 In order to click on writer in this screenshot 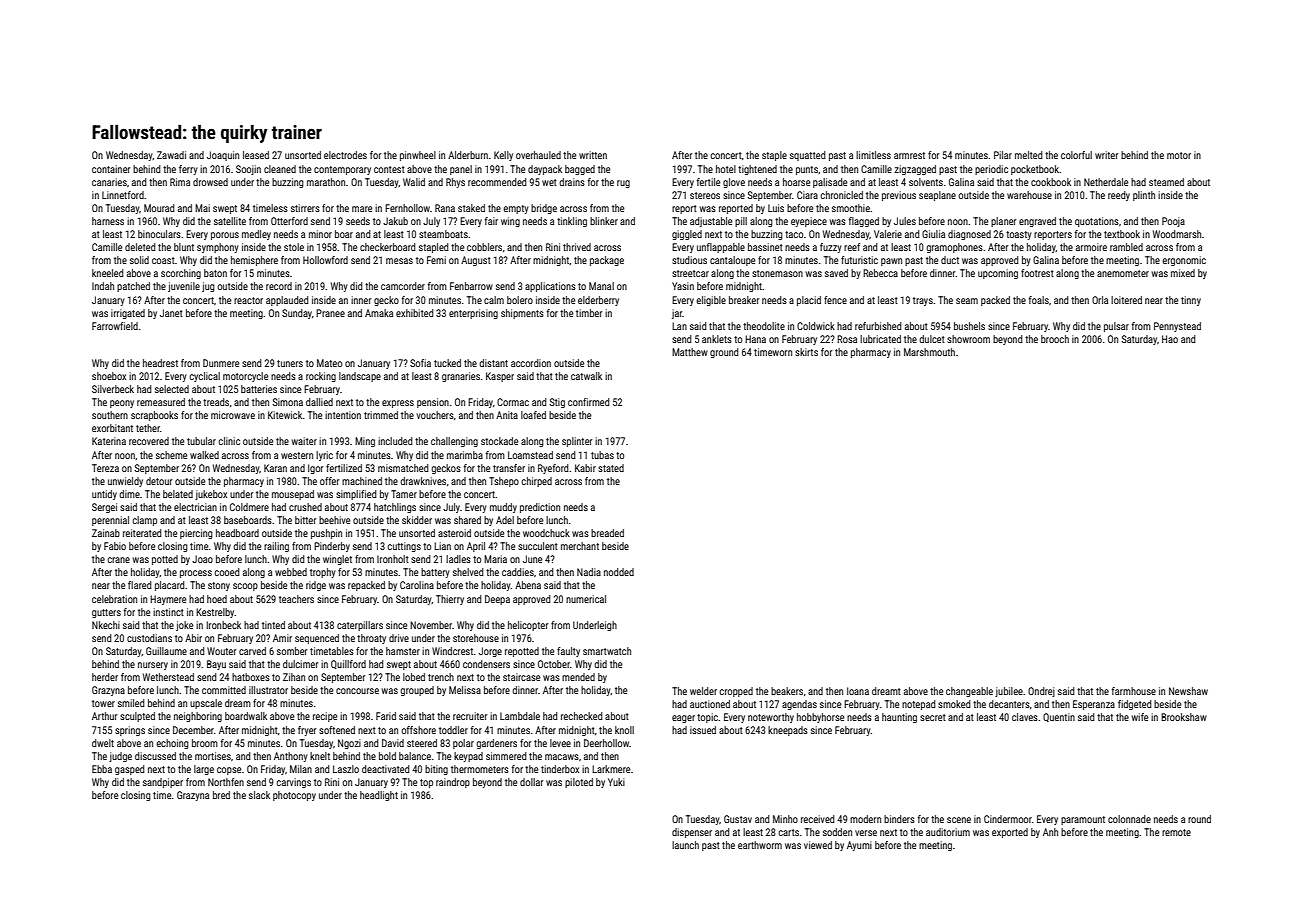, I will do `click(1106, 155)`.
